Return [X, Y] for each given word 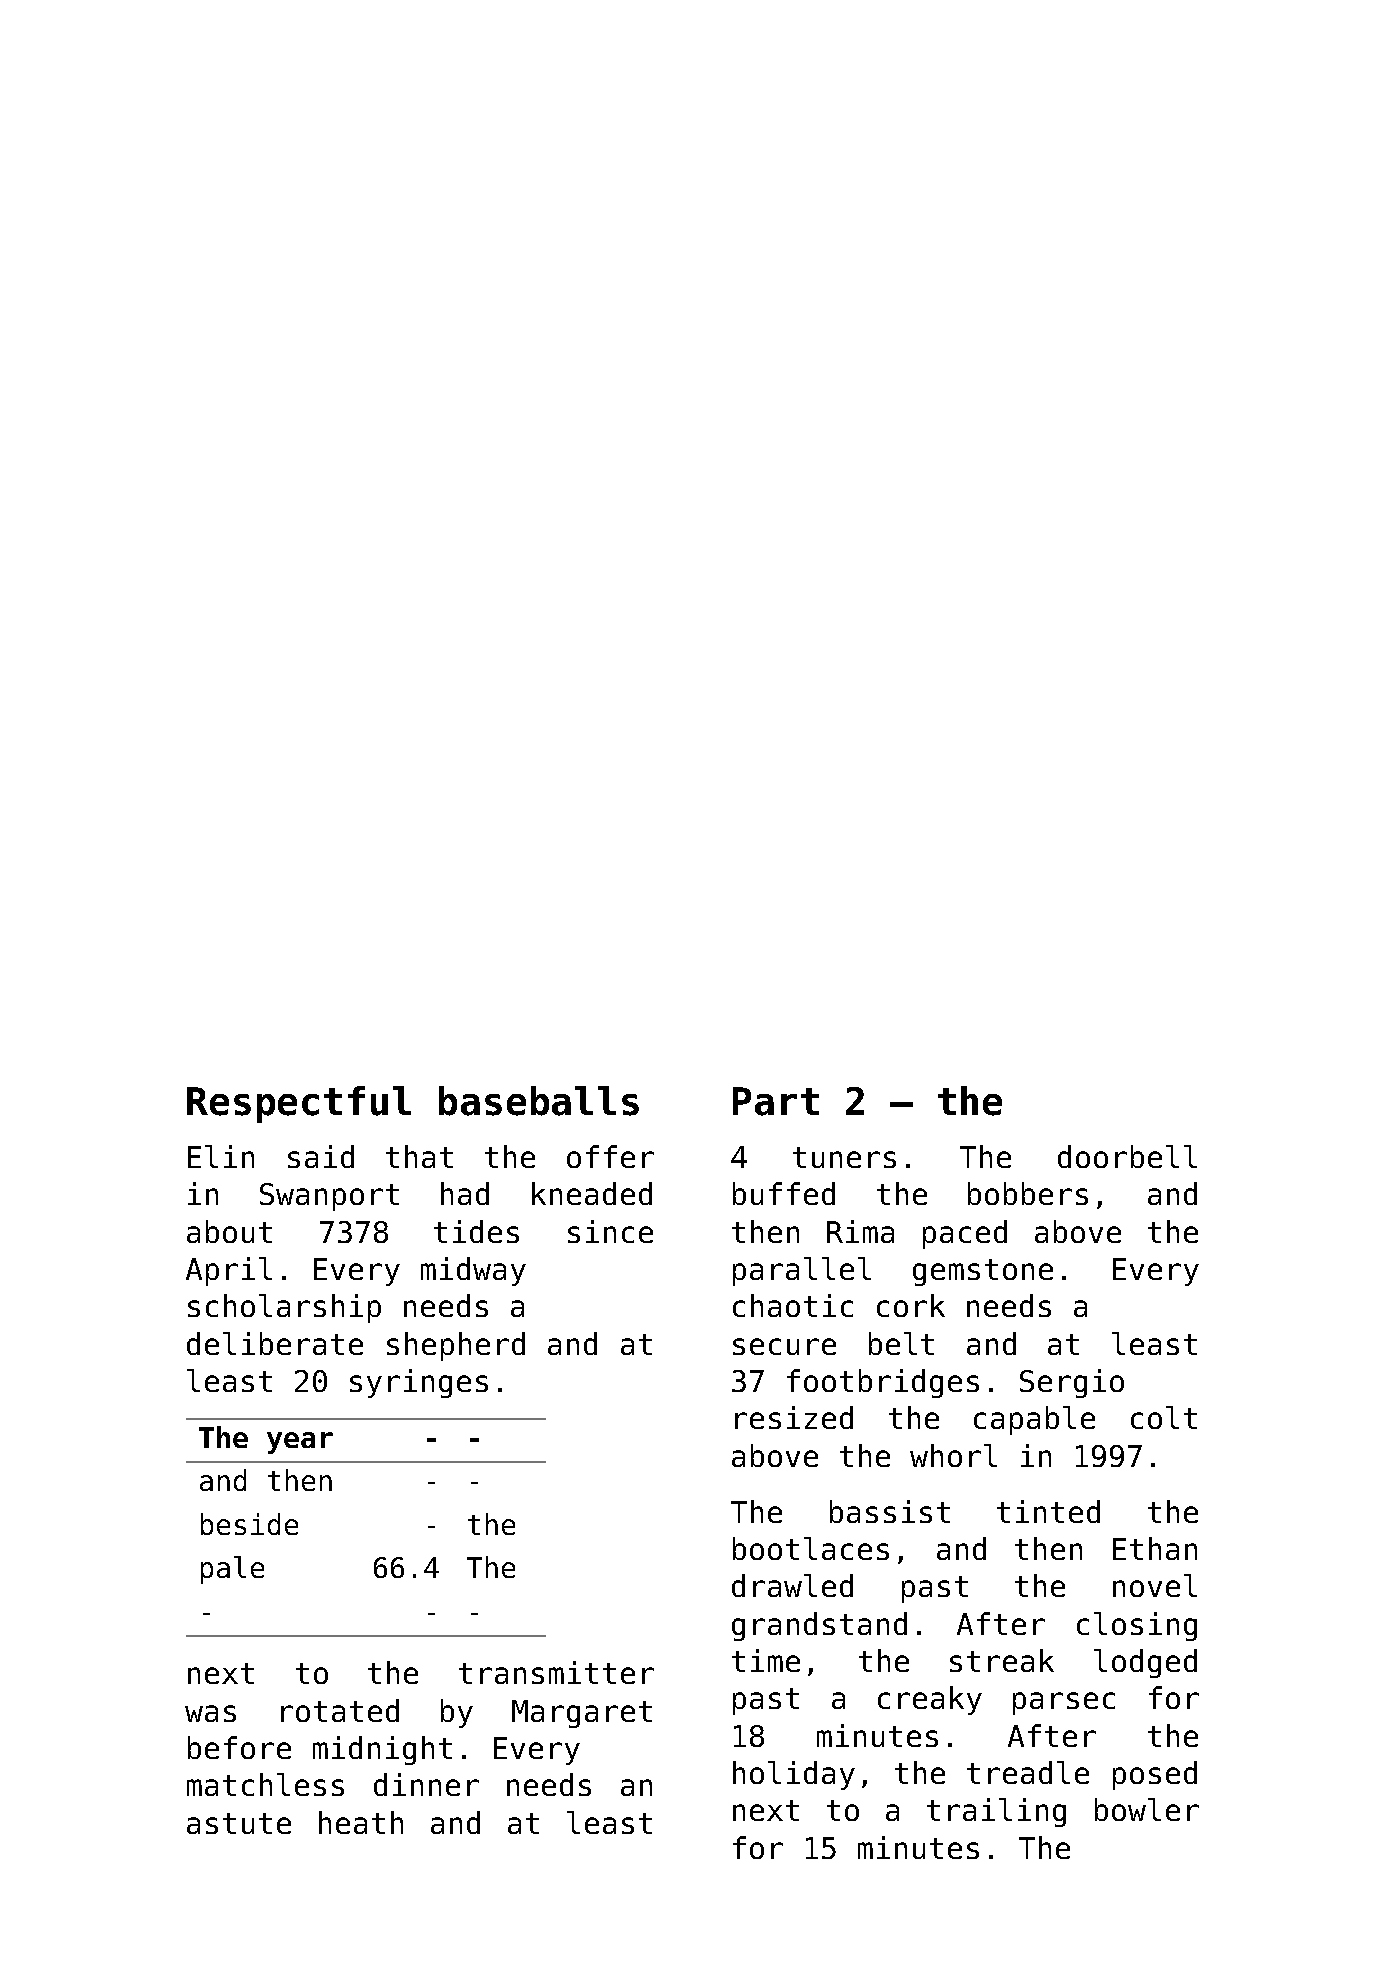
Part [776, 1101]
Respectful [299, 1104]
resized [794, 1417]
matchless [265, 1784]
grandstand [819, 1626]
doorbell [1127, 1156]
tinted [1048, 1511]
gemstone [983, 1272]
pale [232, 1570]
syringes [419, 1383]
